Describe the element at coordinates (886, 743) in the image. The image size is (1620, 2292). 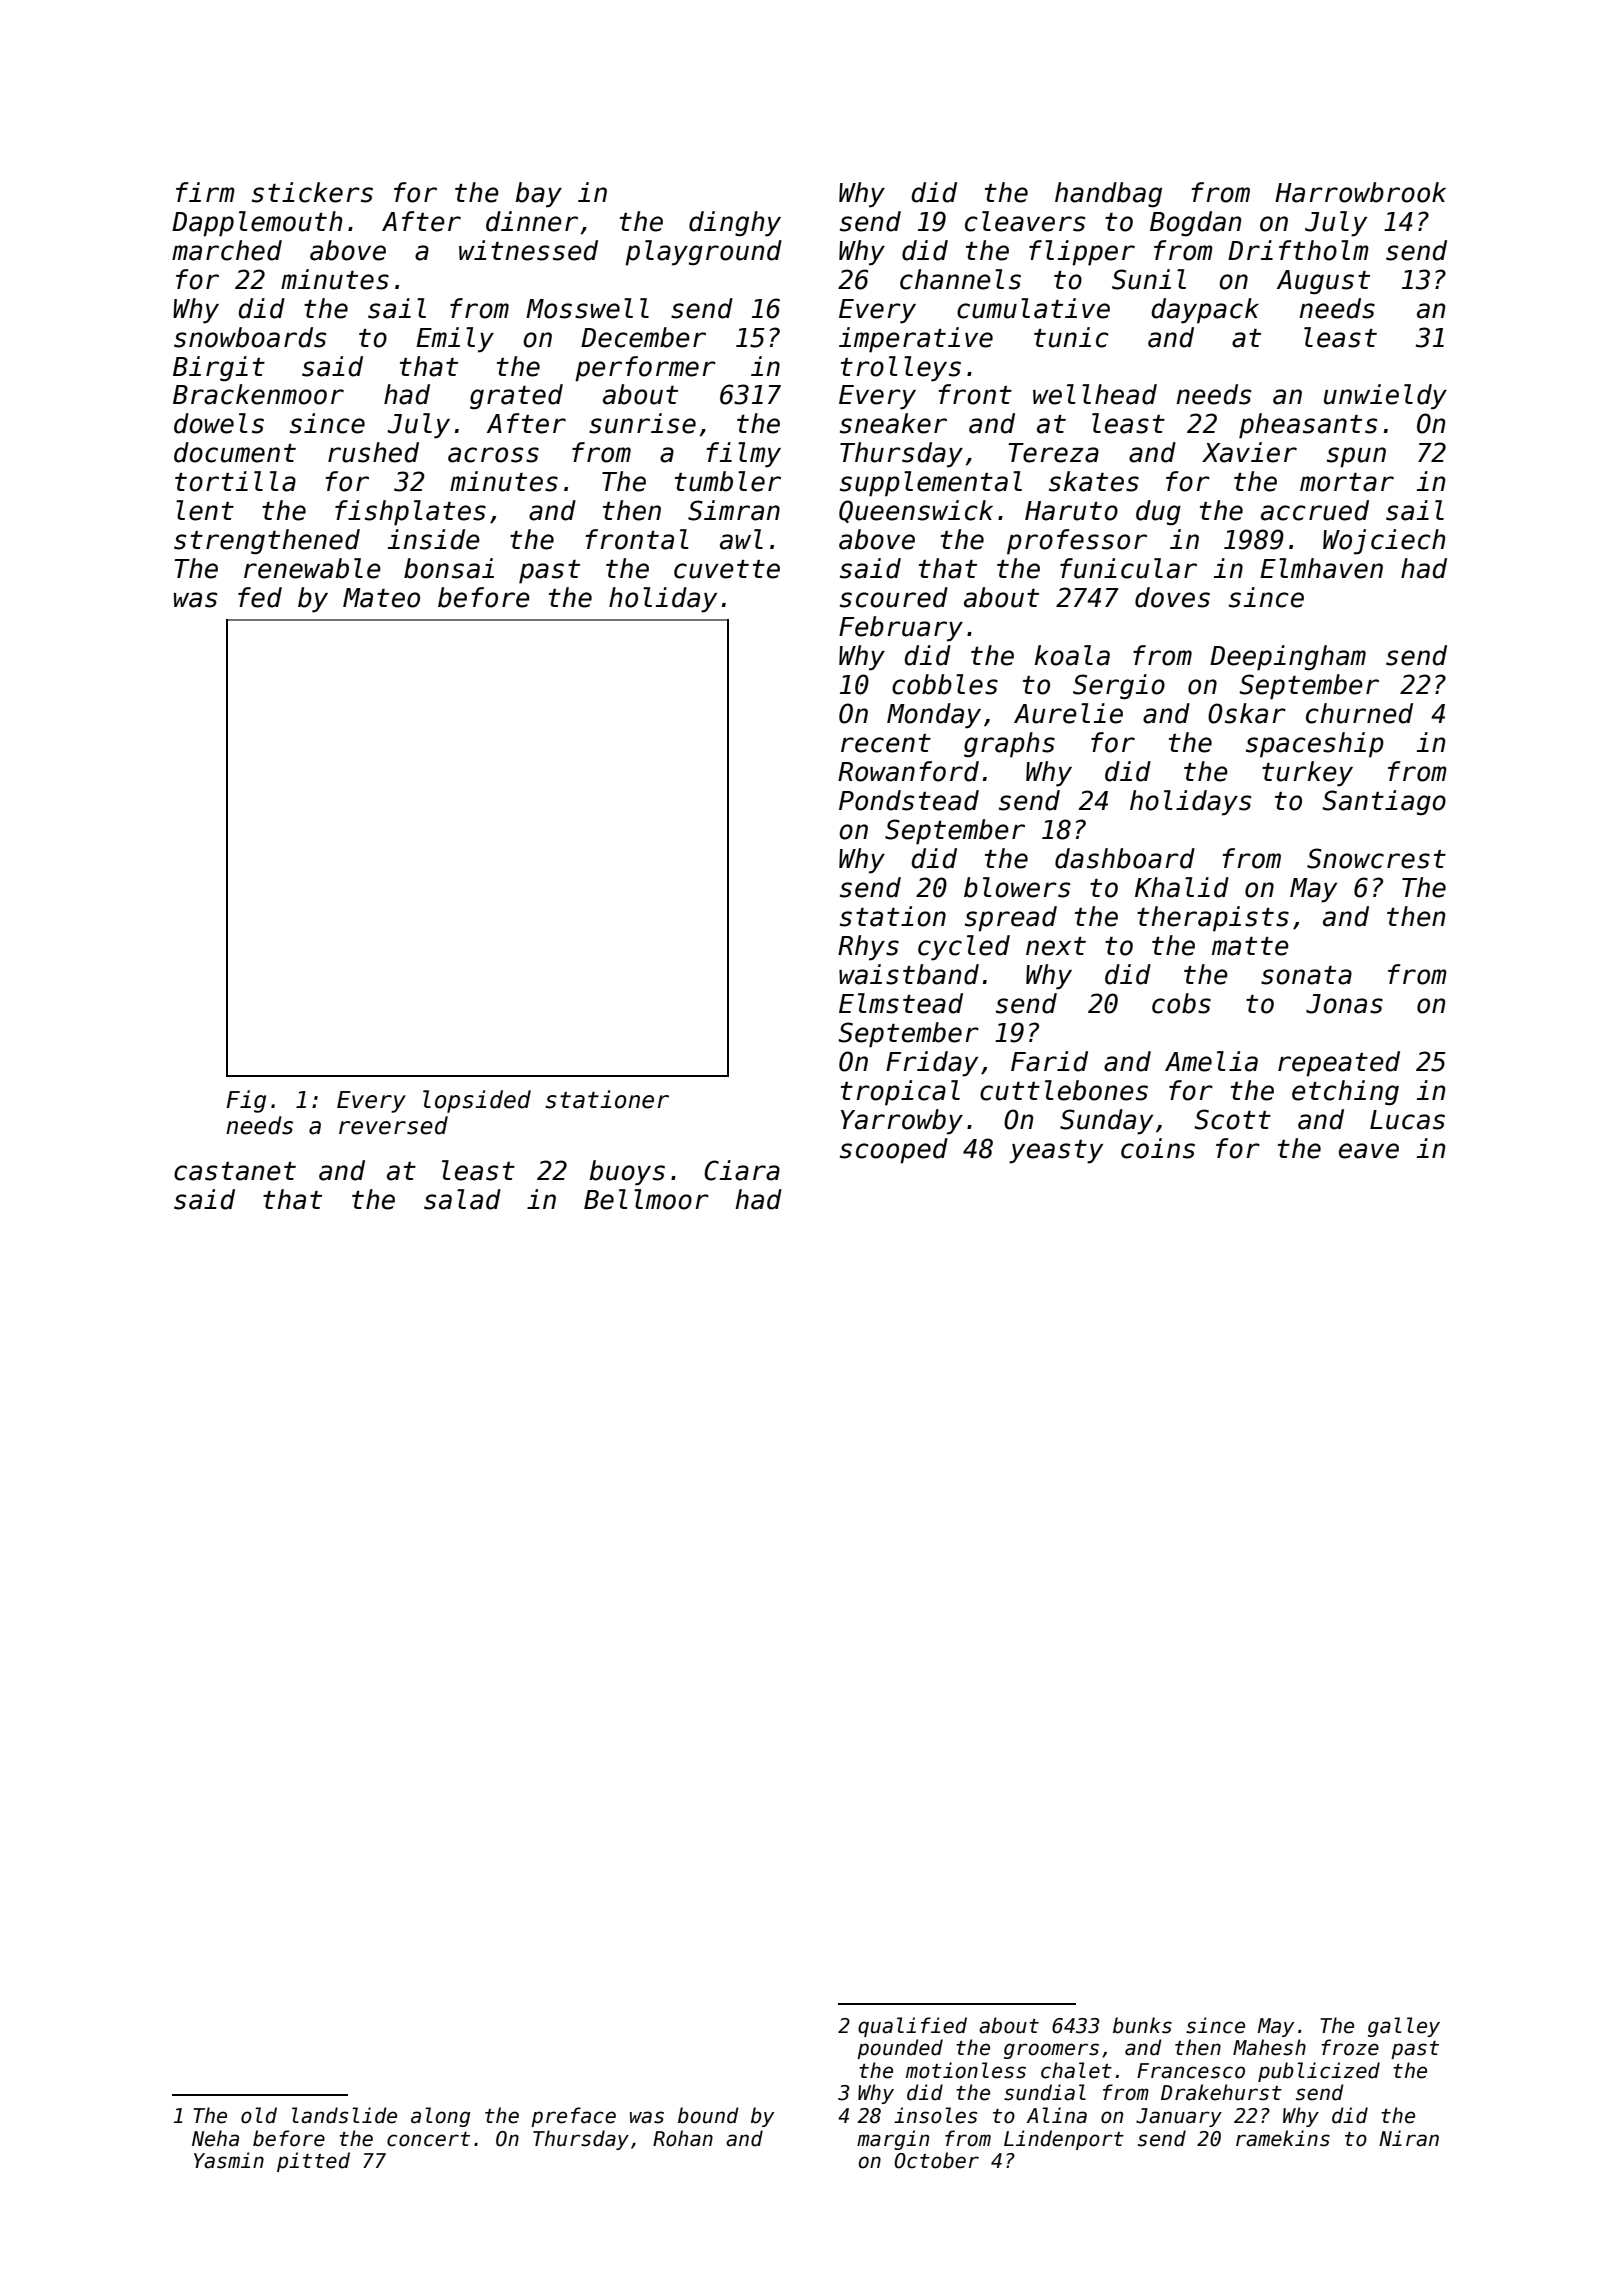
I see `recent` at that location.
